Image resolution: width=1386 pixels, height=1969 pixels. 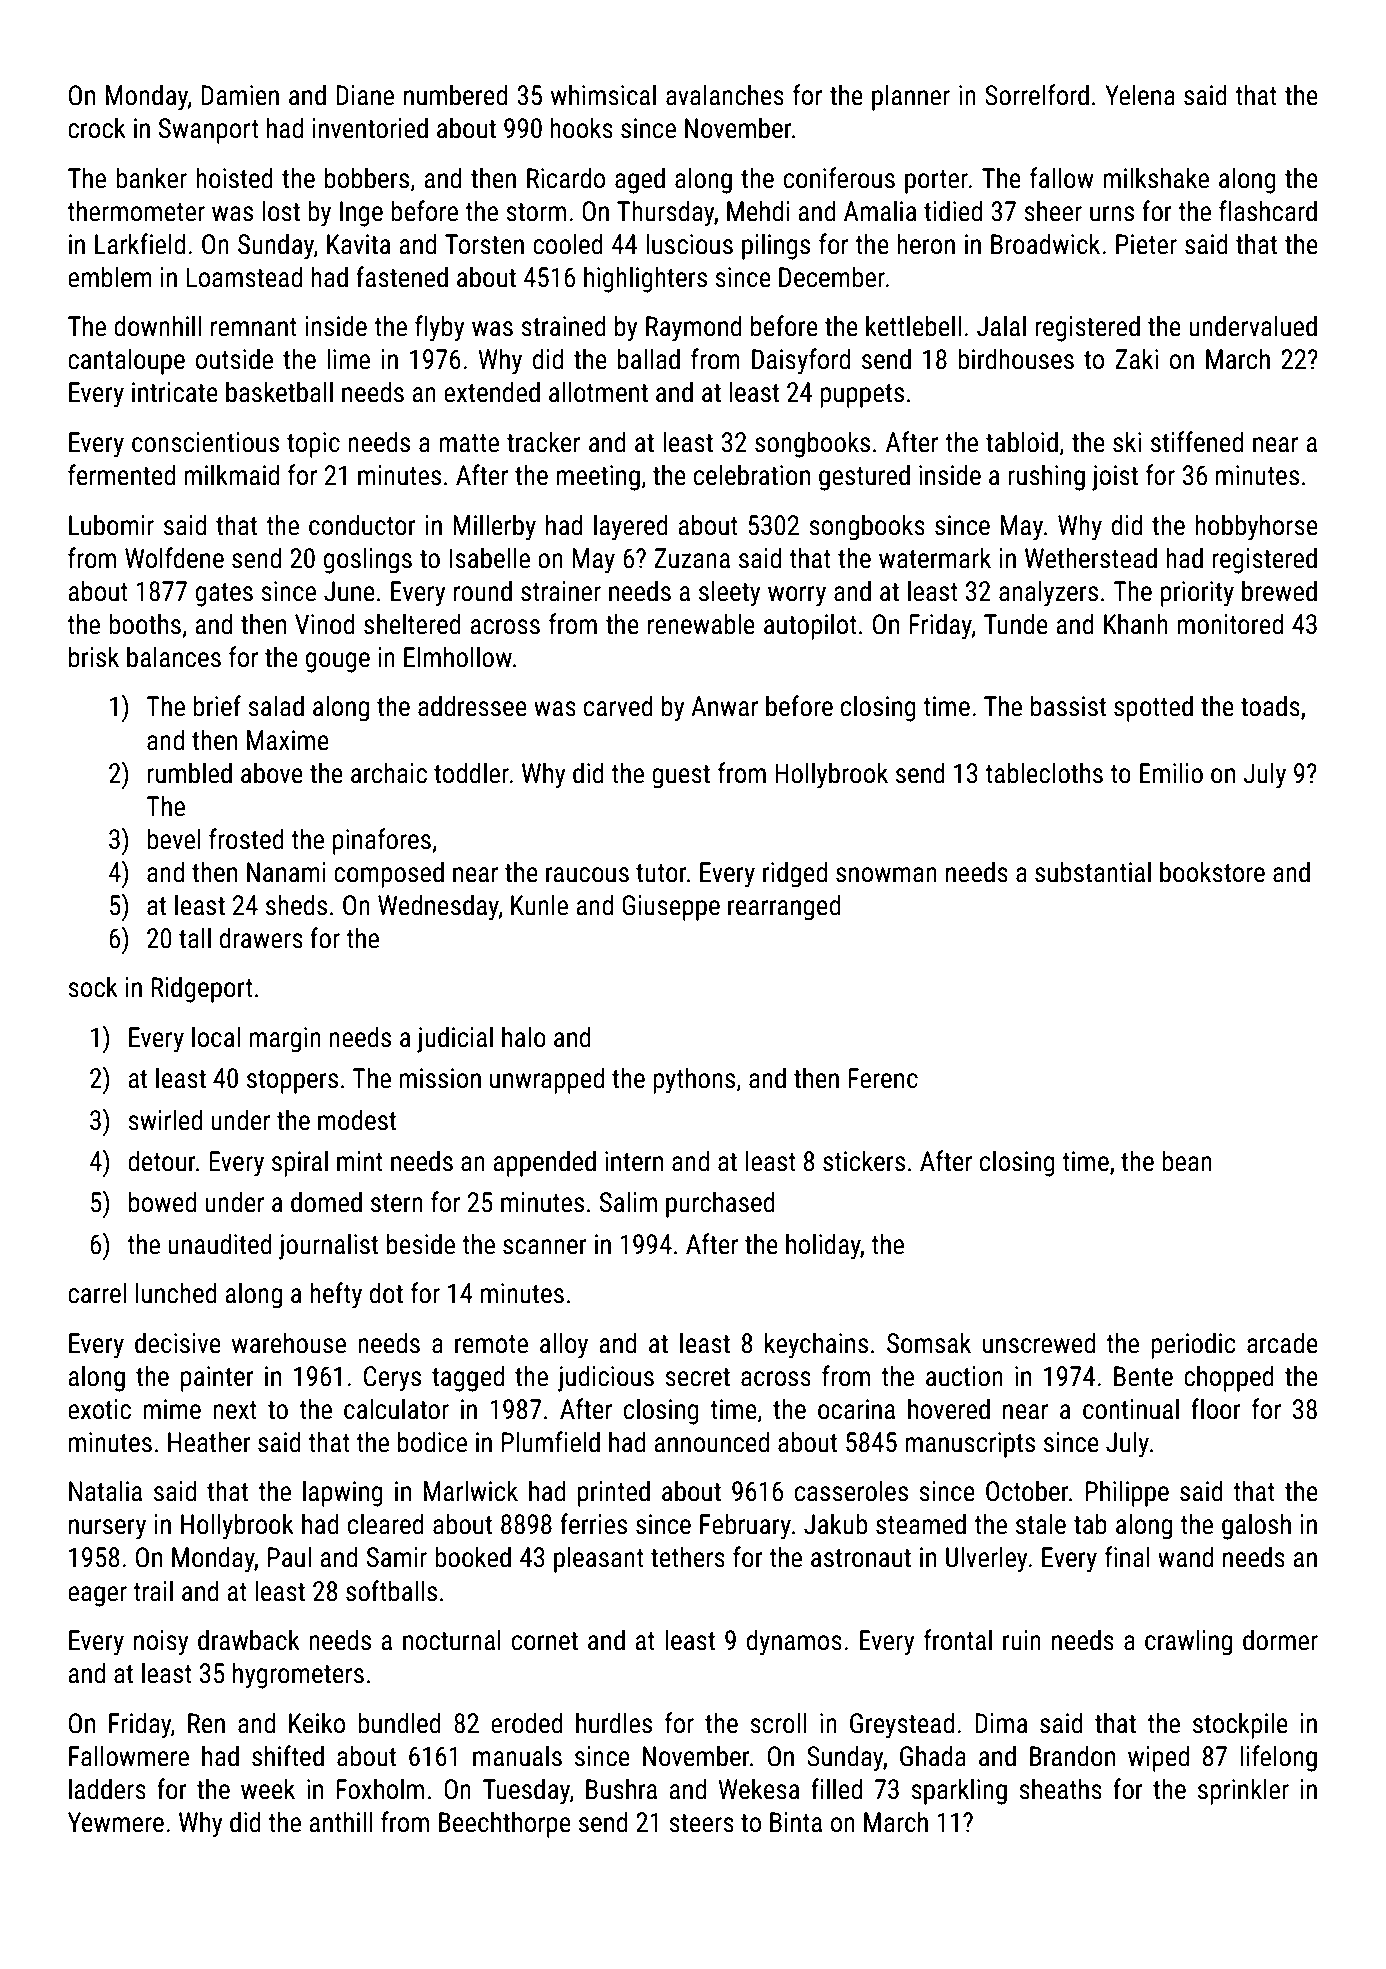 What do you see at coordinates (1037, 95) in the screenshot?
I see `Sorrelford` at bounding box center [1037, 95].
